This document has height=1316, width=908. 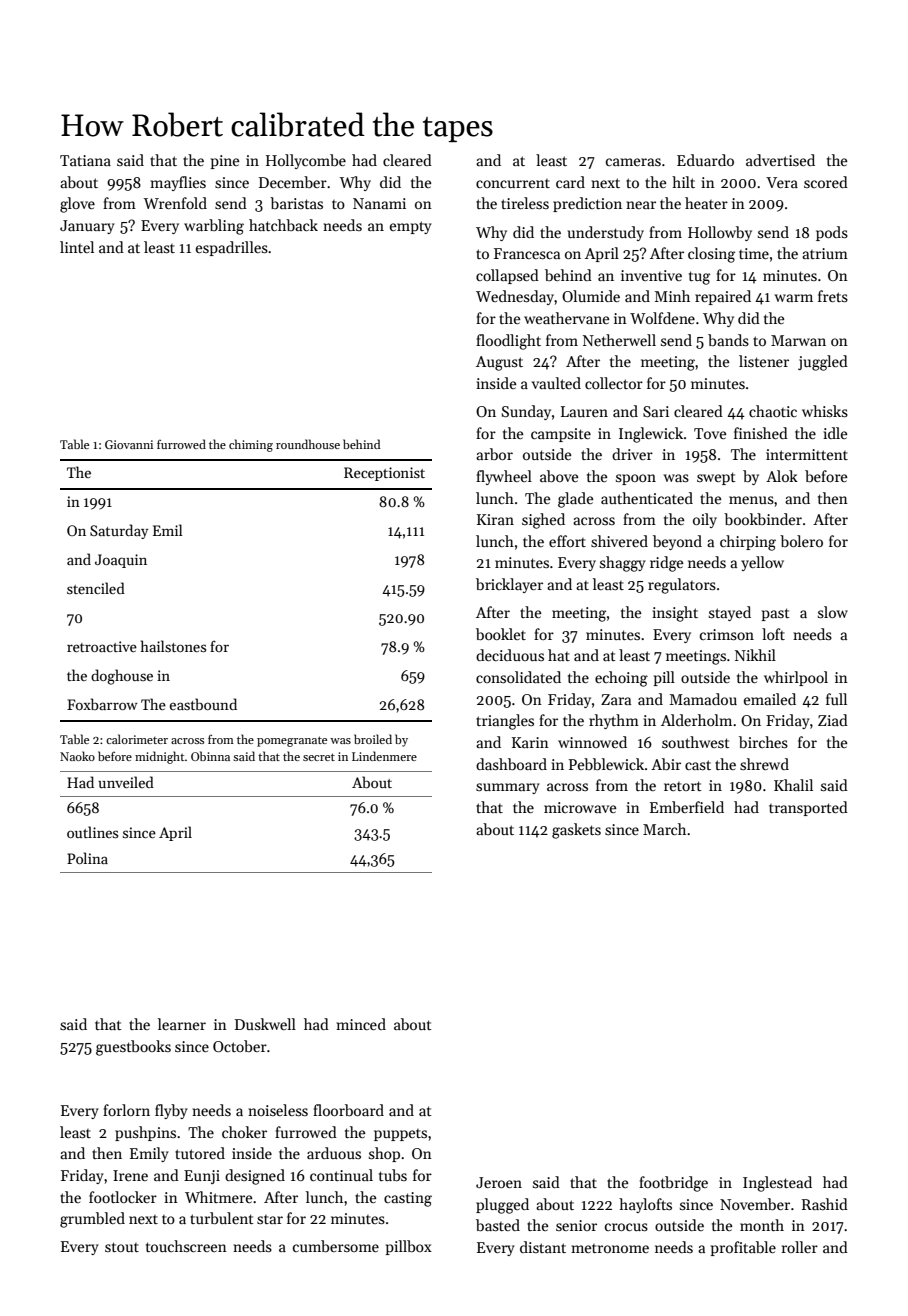 I want to click on Eduardo, so click(x=705, y=160).
